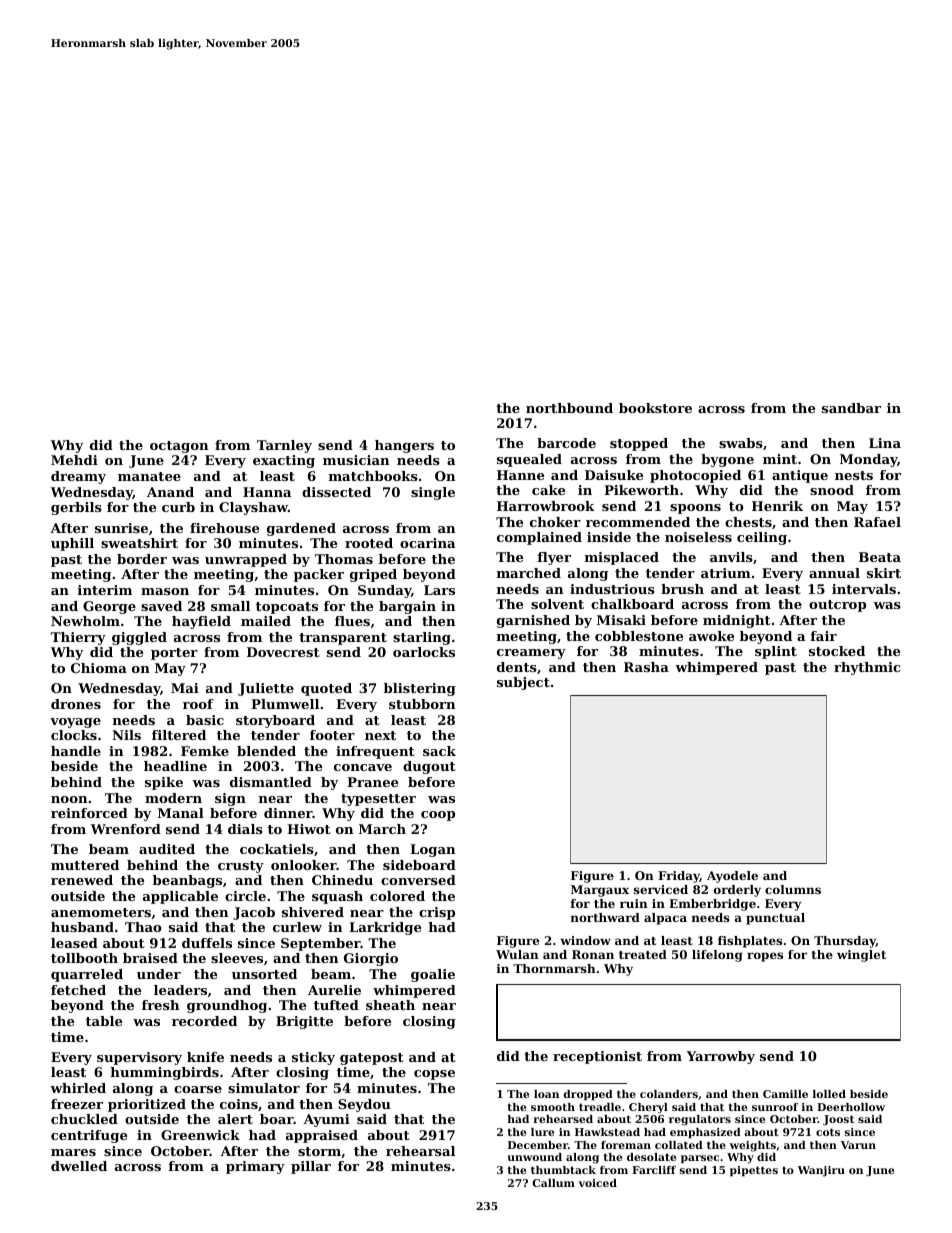  Describe the element at coordinates (439, 751) in the screenshot. I see `sack` at that location.
